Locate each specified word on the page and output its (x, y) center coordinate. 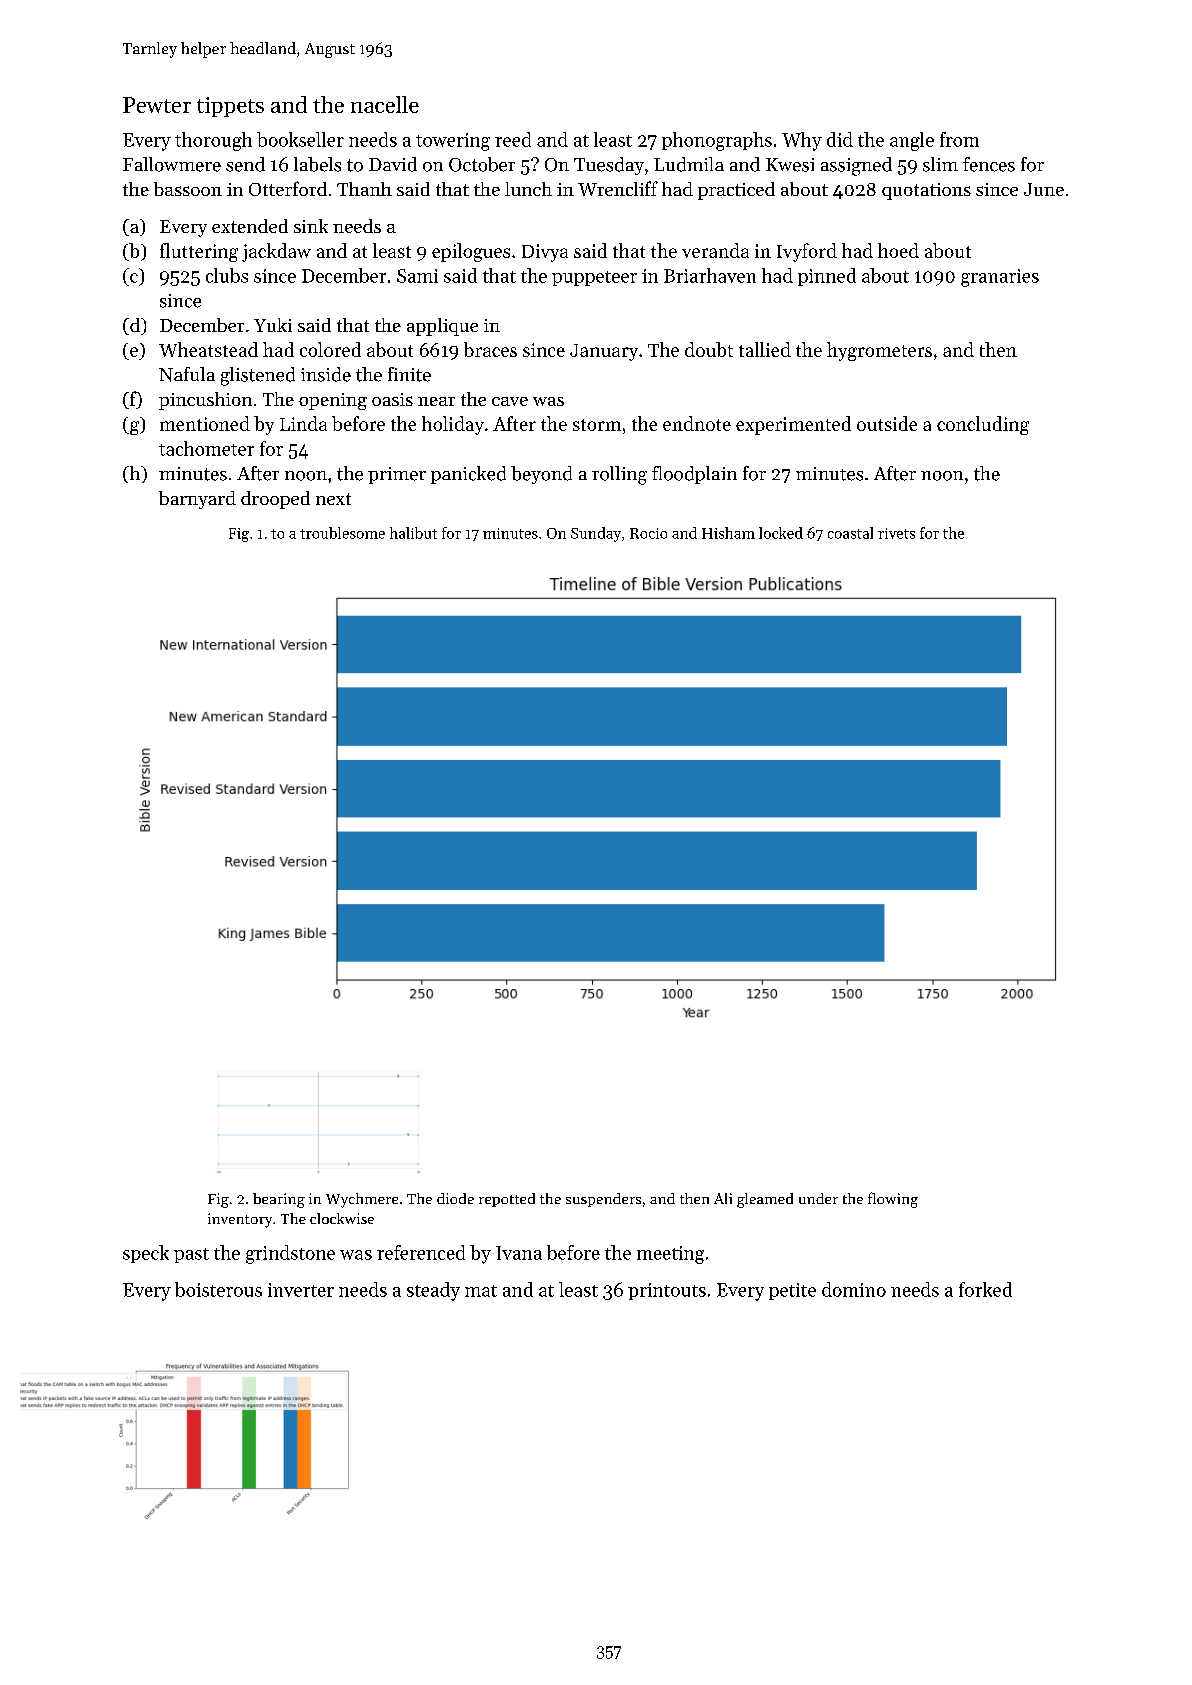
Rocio (648, 533)
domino (854, 1289)
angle (912, 141)
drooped (275, 500)
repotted (507, 1200)
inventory (240, 1220)
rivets (896, 533)
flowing (893, 1200)
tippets (230, 107)
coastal (850, 533)
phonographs (717, 141)
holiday (453, 425)
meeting (670, 1255)
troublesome (342, 533)
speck (146, 1254)
